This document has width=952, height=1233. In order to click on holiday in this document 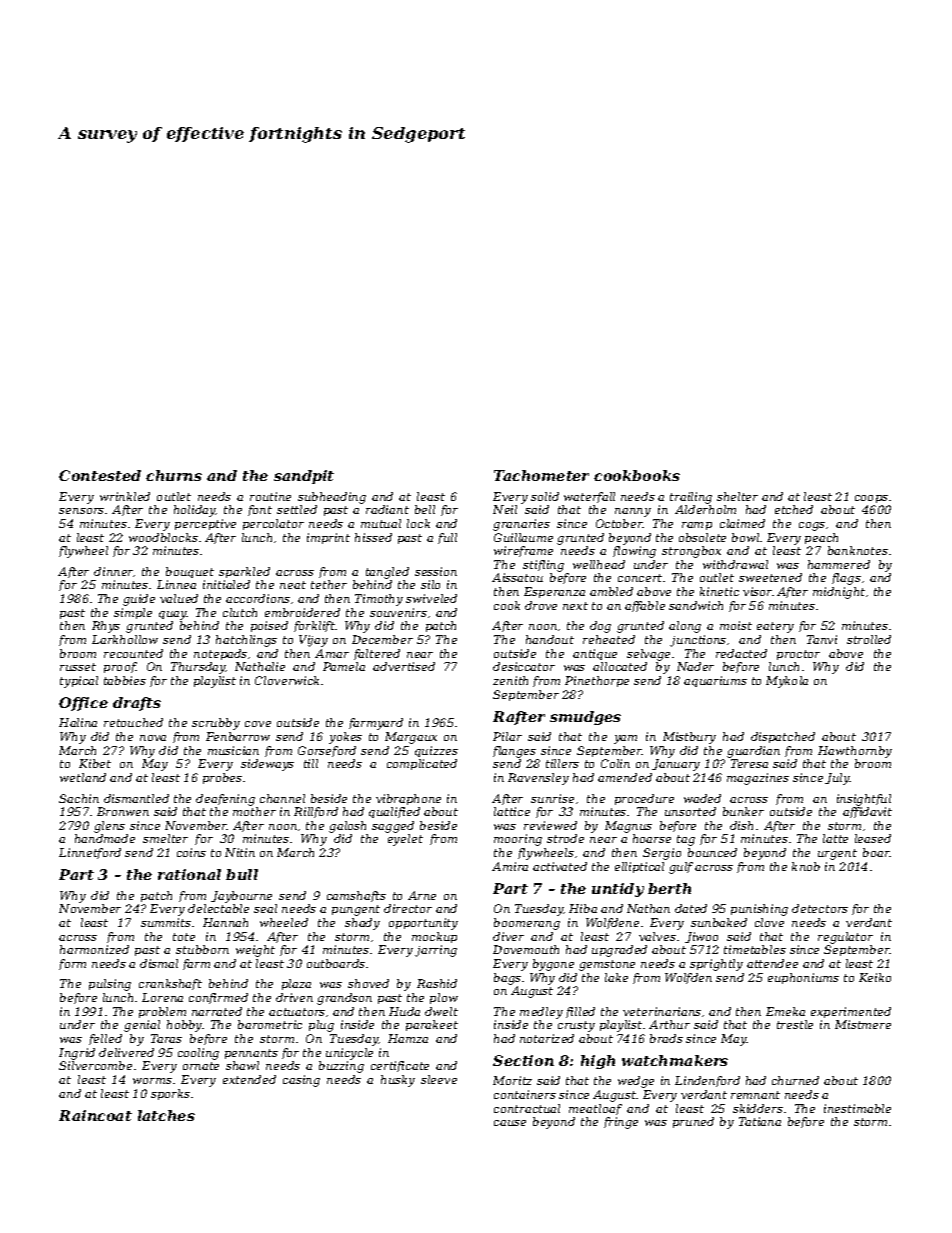, I will do `click(195, 511)`.
